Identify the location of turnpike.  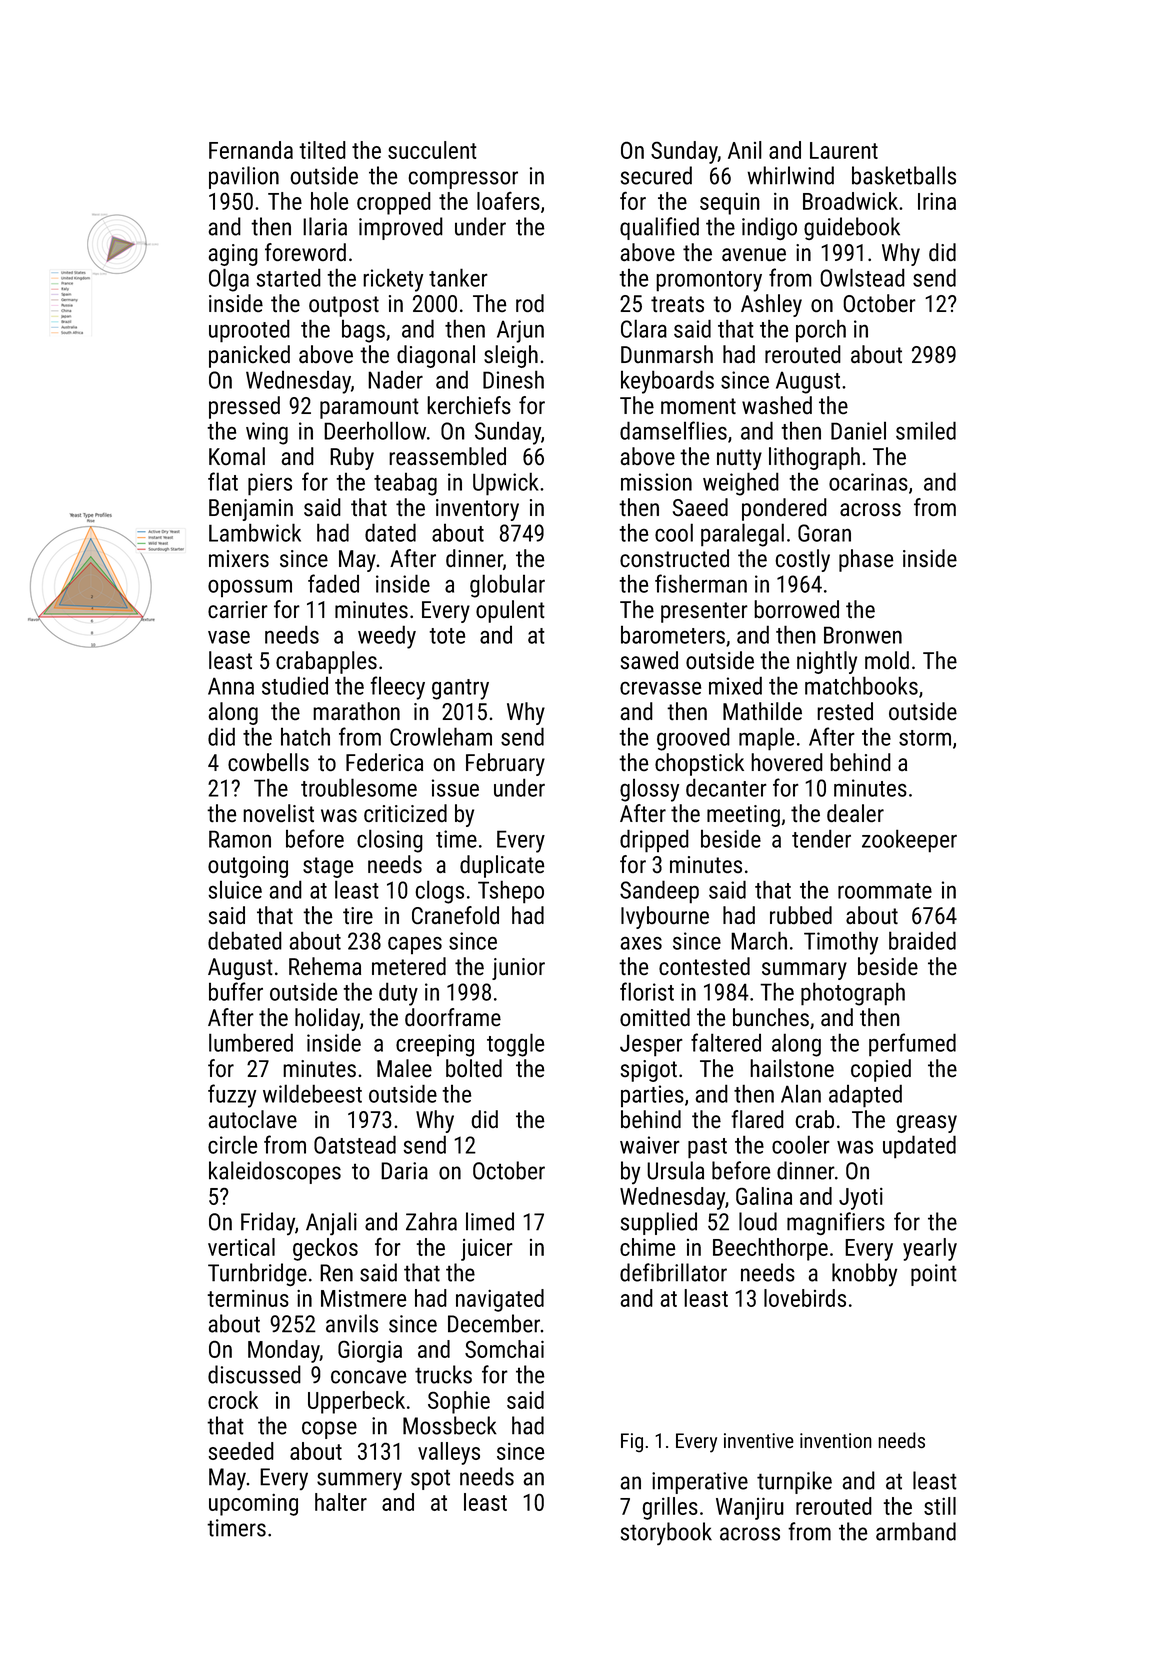
(794, 1482).
